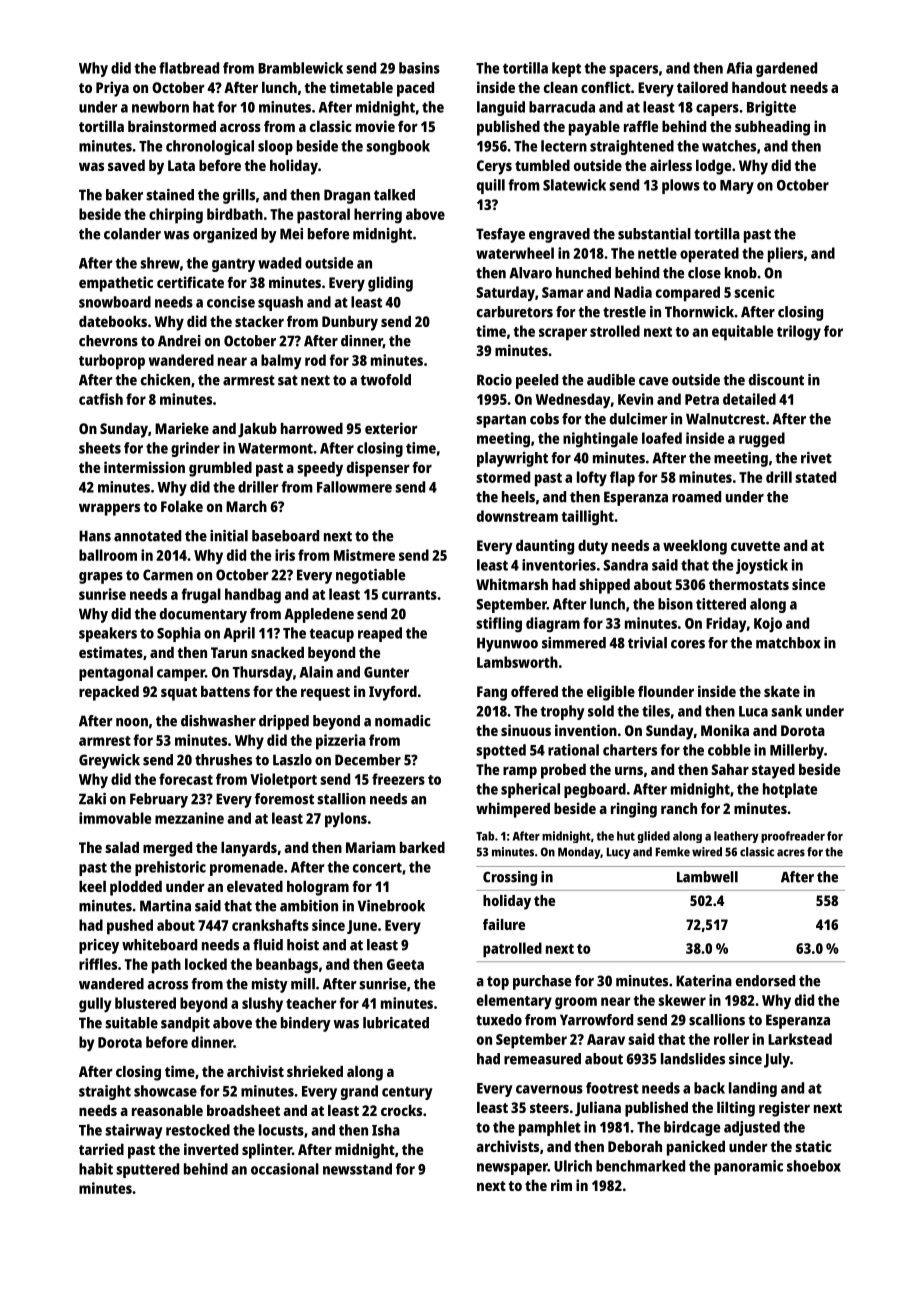 The image size is (924, 1308). What do you see at coordinates (189, 68) in the document?
I see `flatbread` at bounding box center [189, 68].
